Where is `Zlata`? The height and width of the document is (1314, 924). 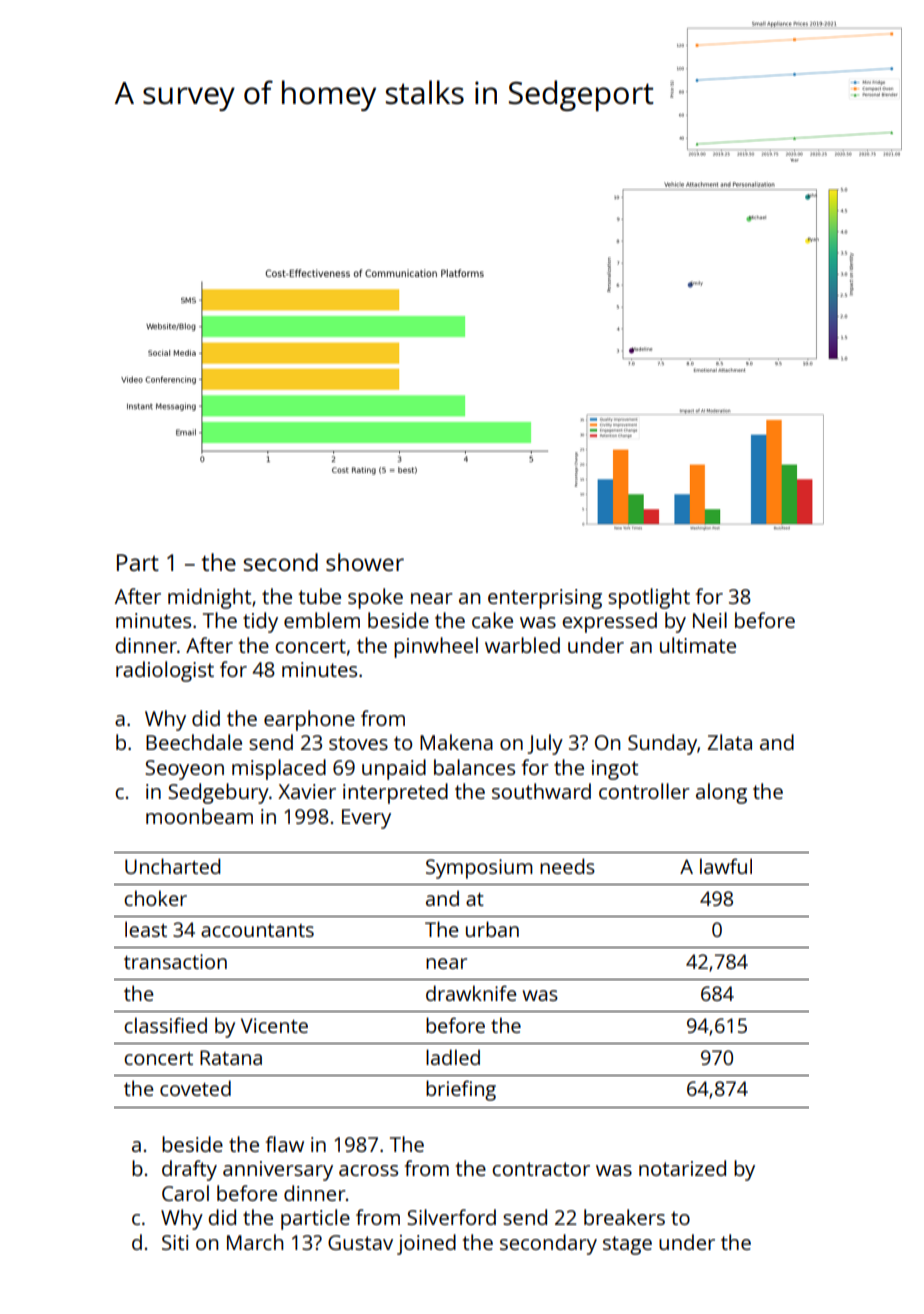 Zlata is located at coordinates (729, 742).
